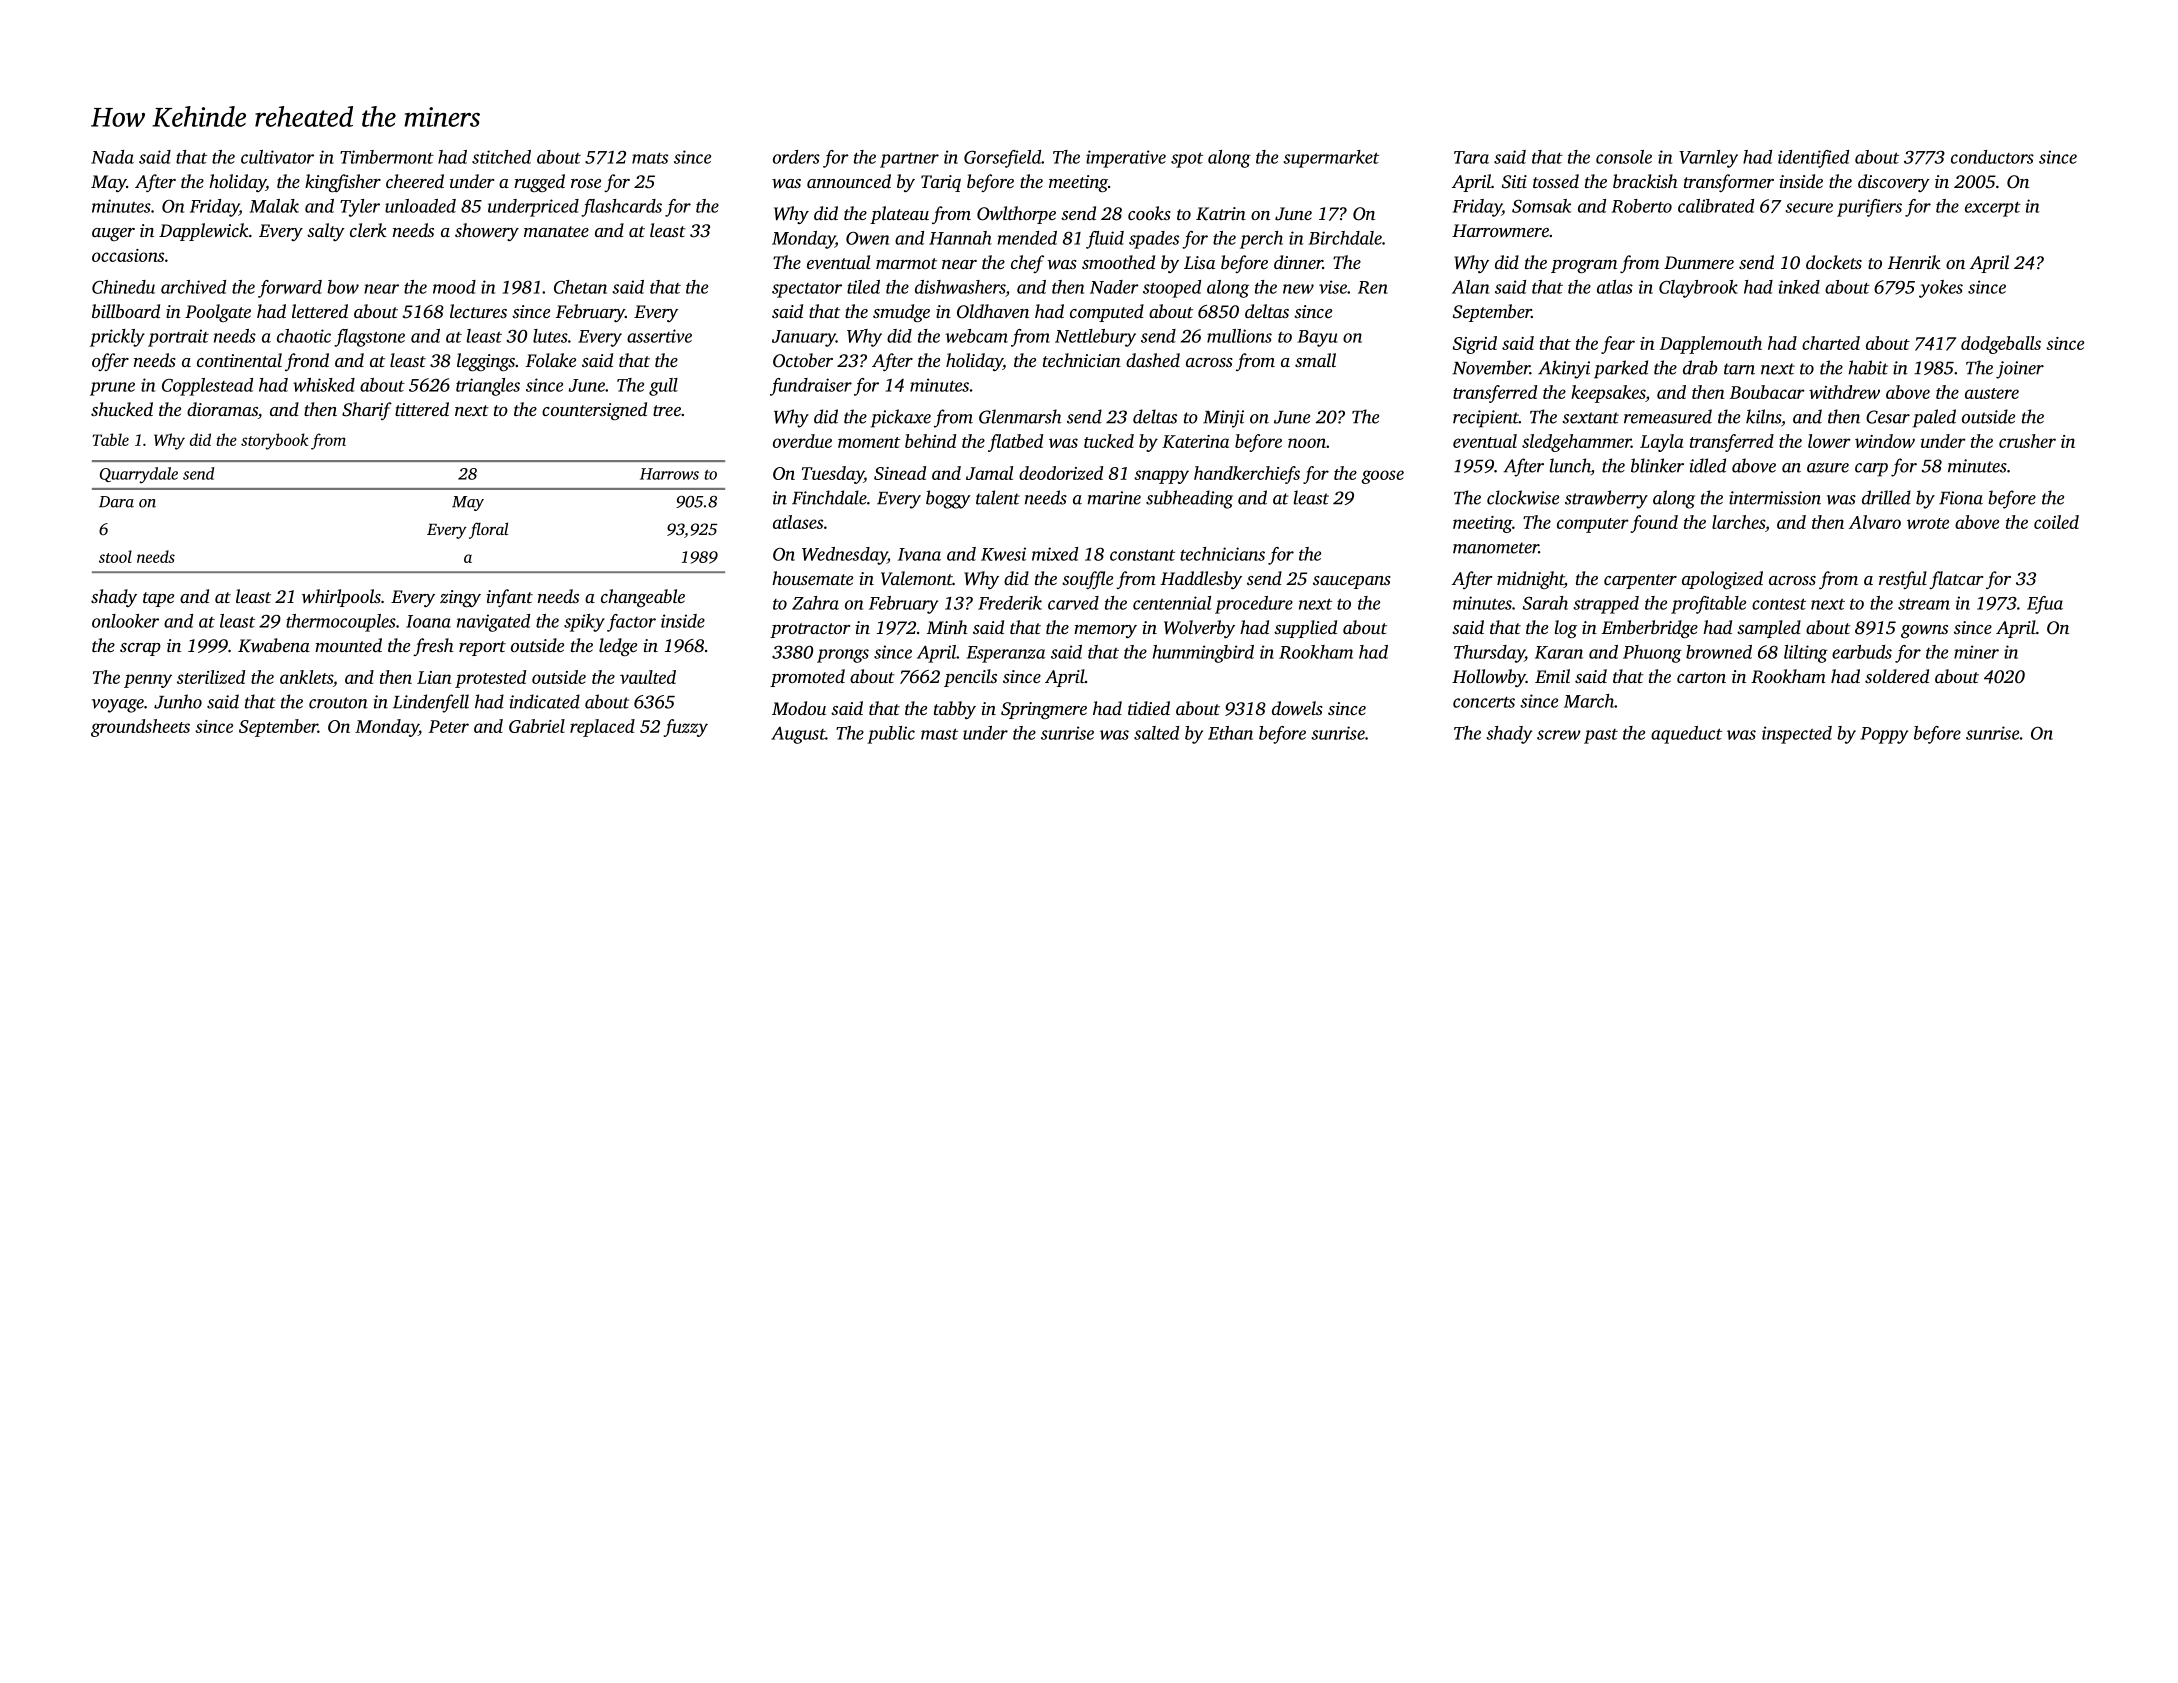 Image resolution: width=2178 pixels, height=1683 pixels. What do you see at coordinates (545, 701) in the screenshot?
I see `indicated` at bounding box center [545, 701].
